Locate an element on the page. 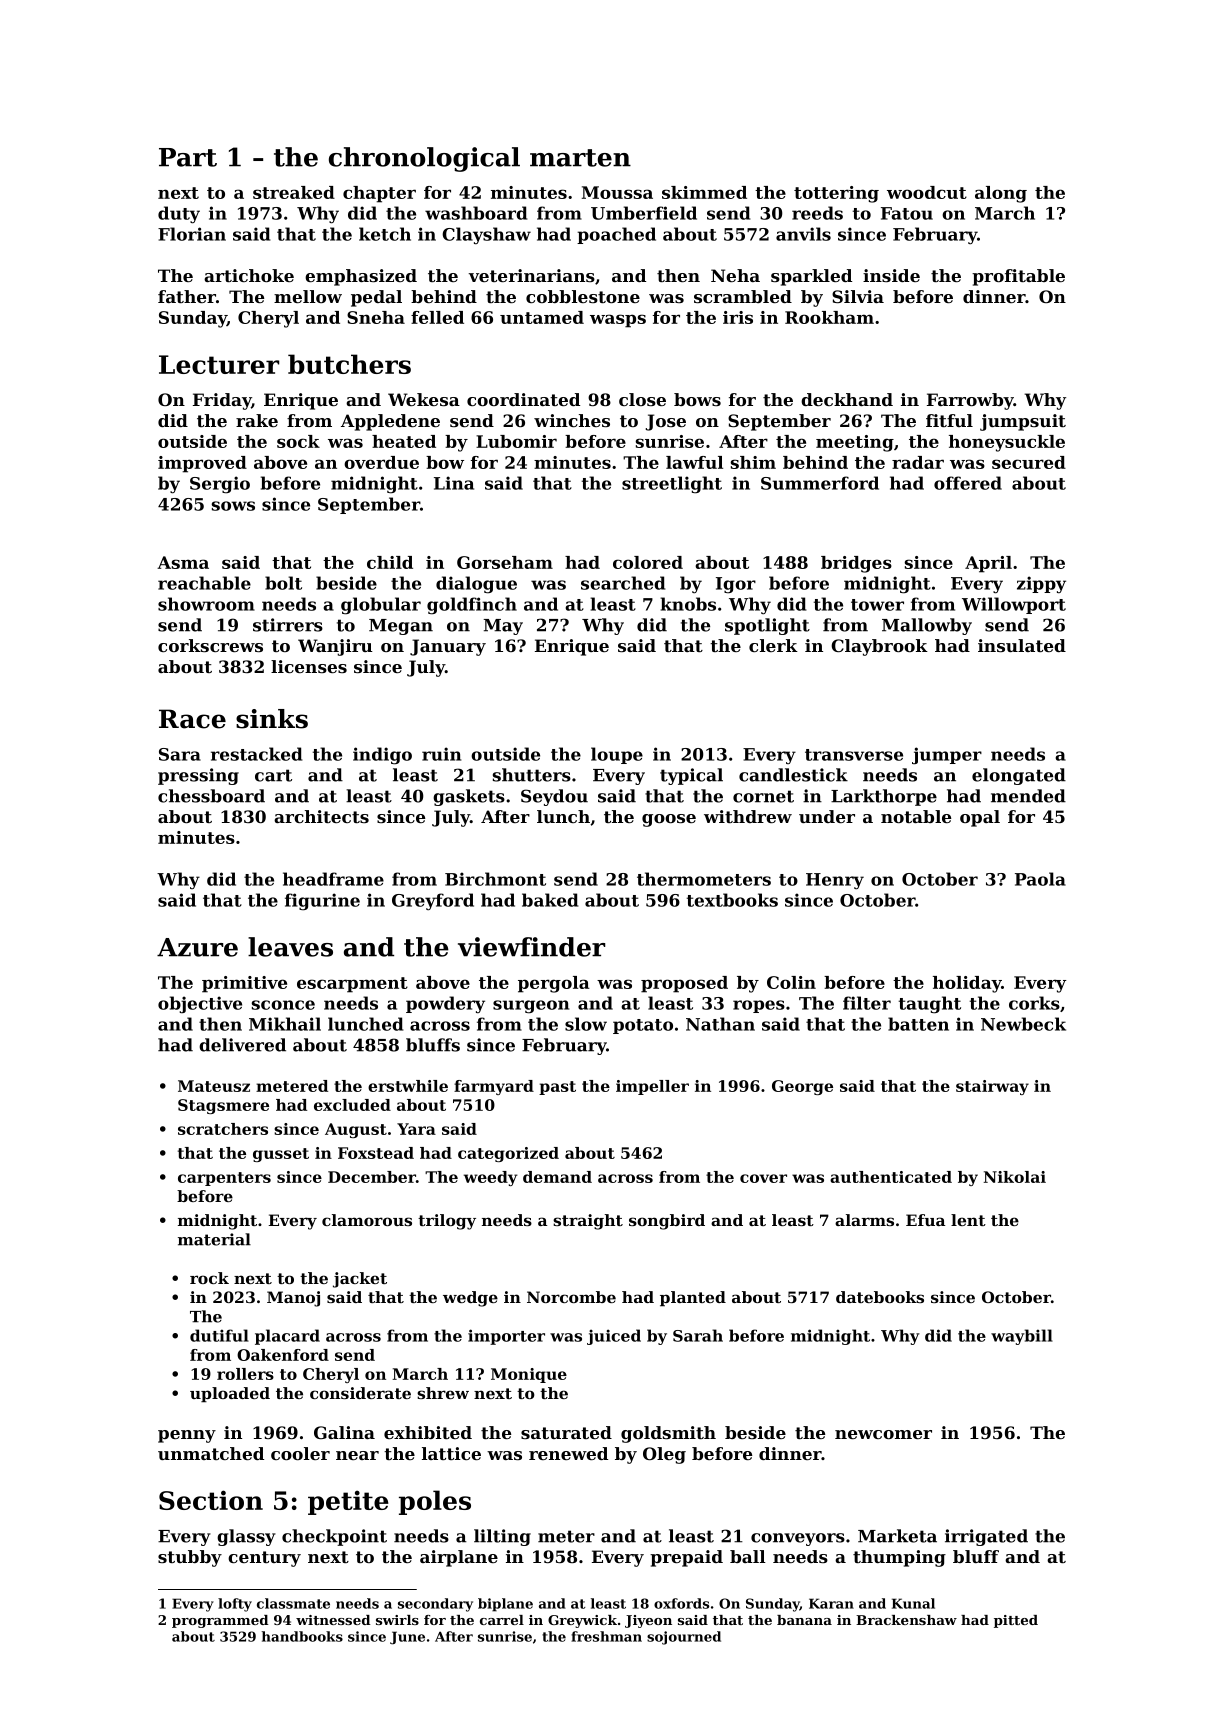 This page has width=1224, height=1731. close is located at coordinates (642, 399).
